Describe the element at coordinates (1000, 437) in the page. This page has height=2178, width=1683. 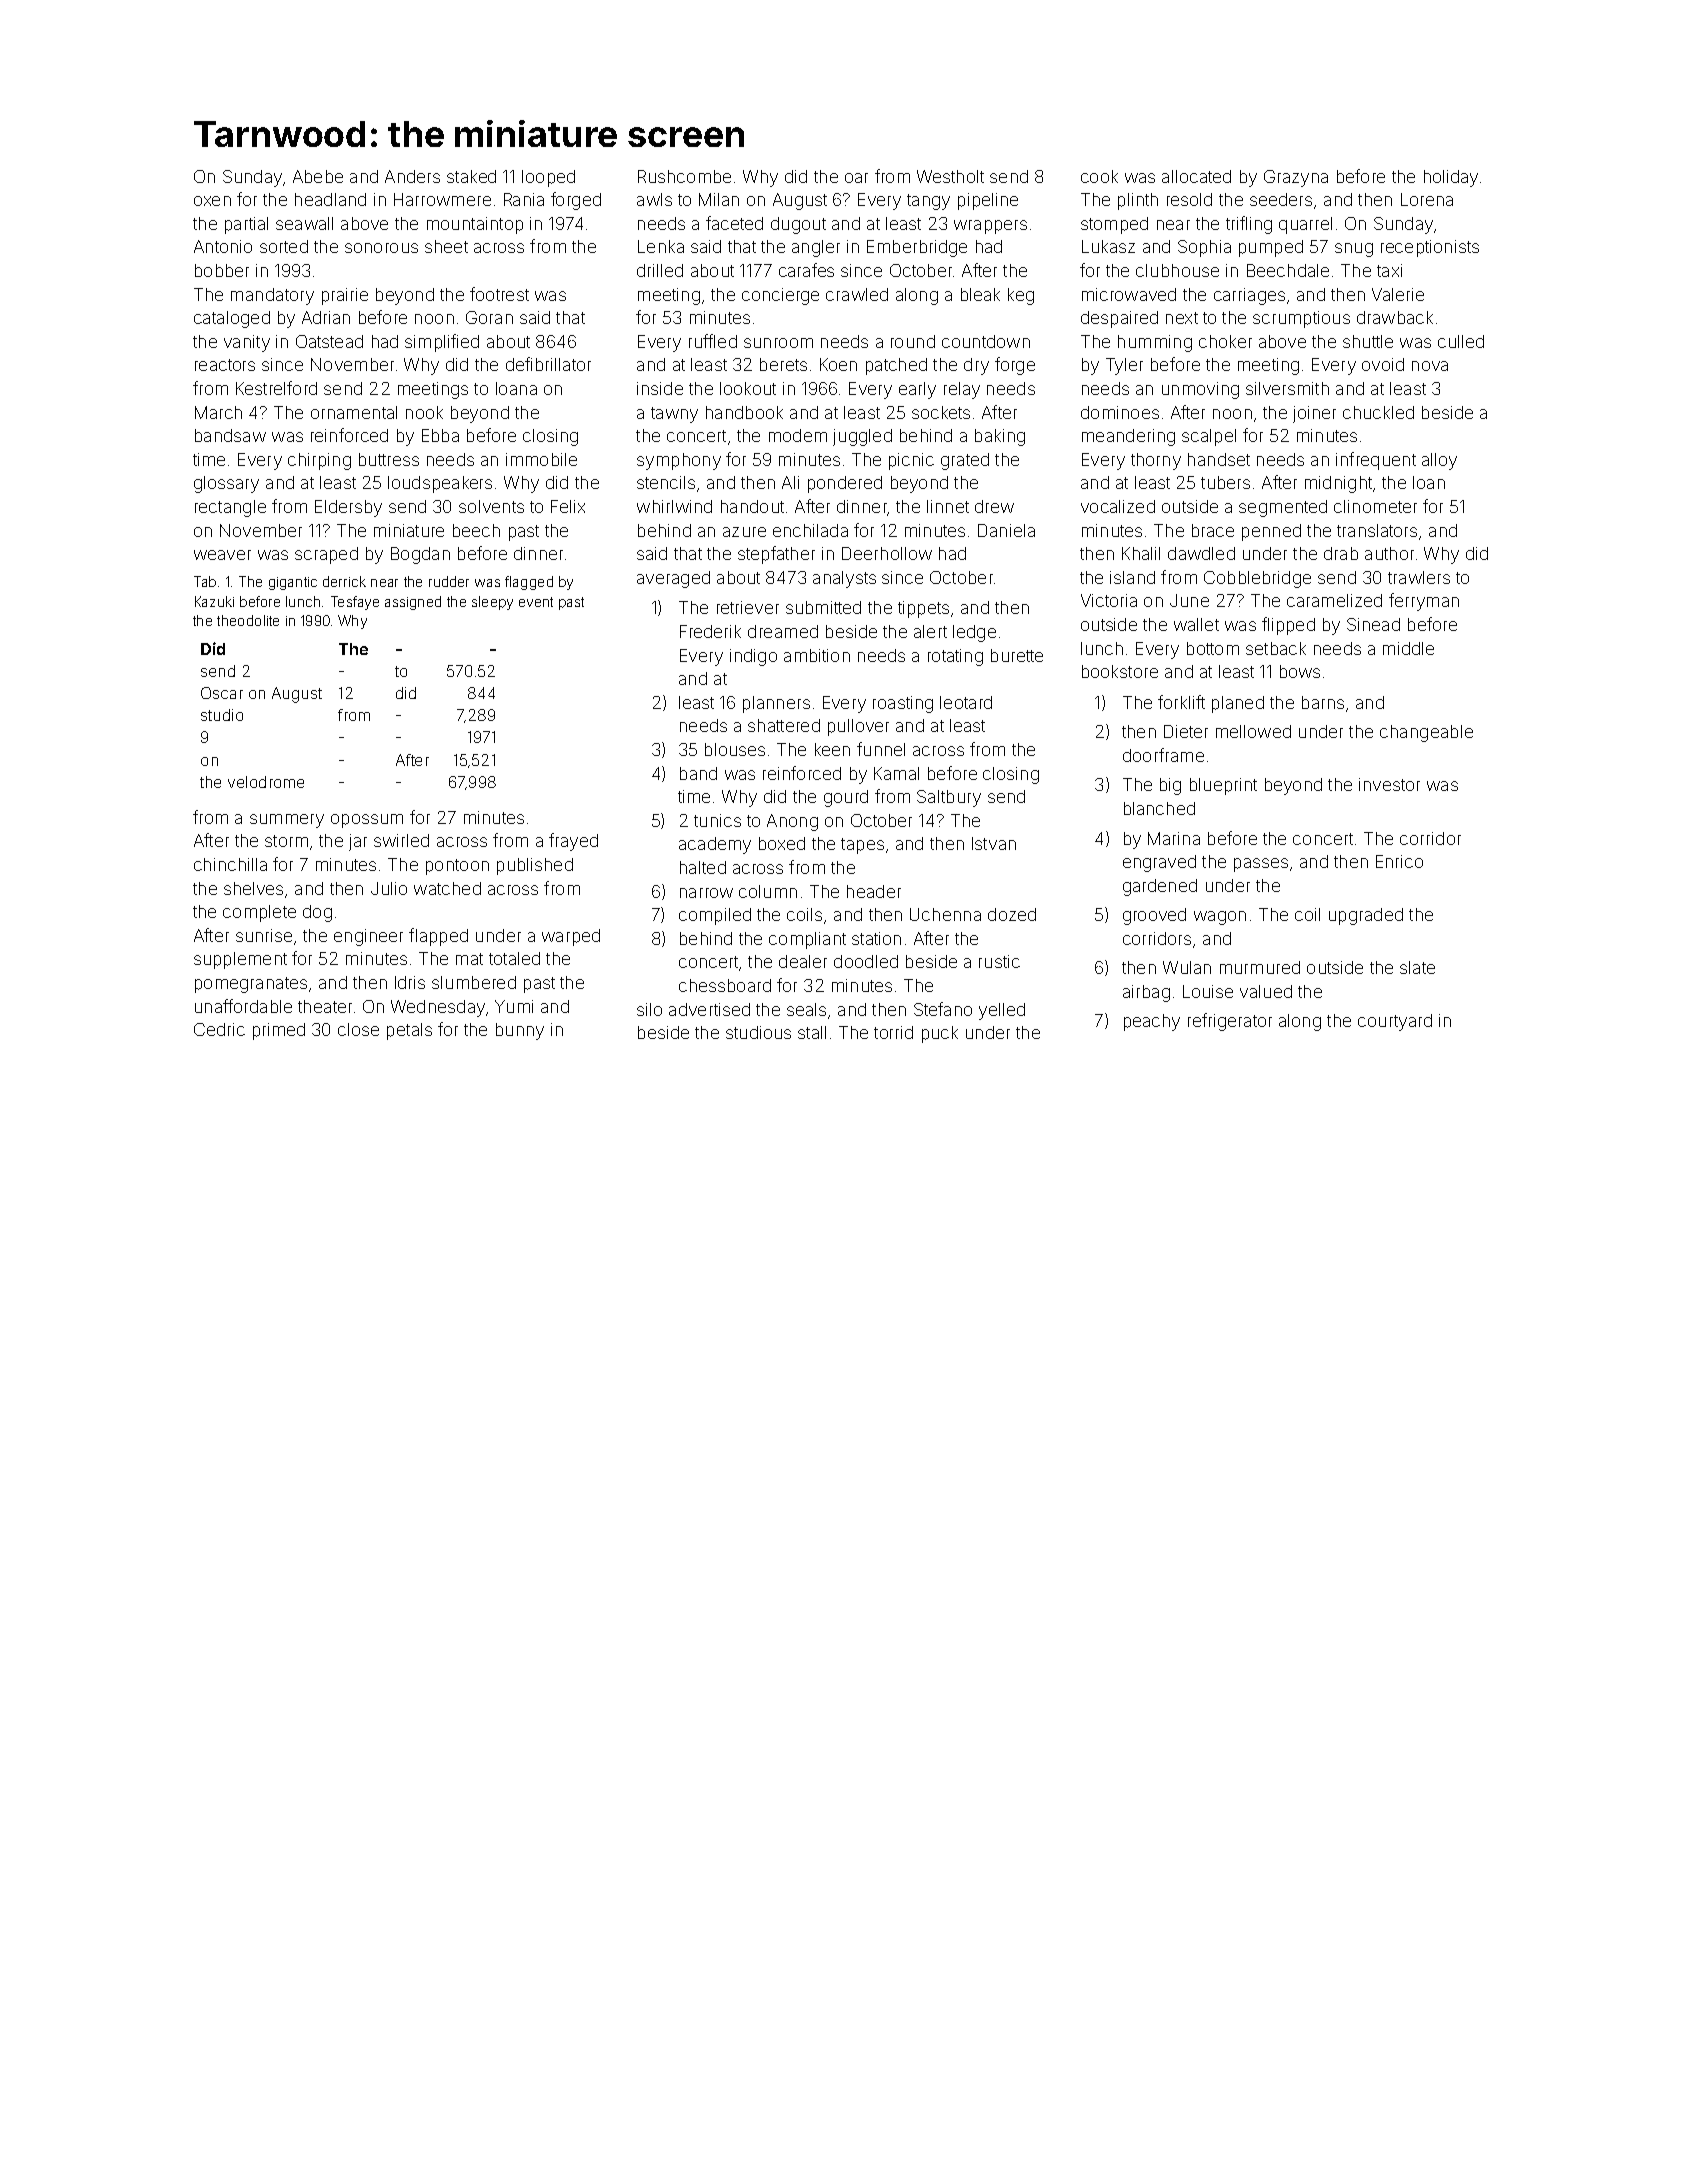
I see `baking` at that location.
